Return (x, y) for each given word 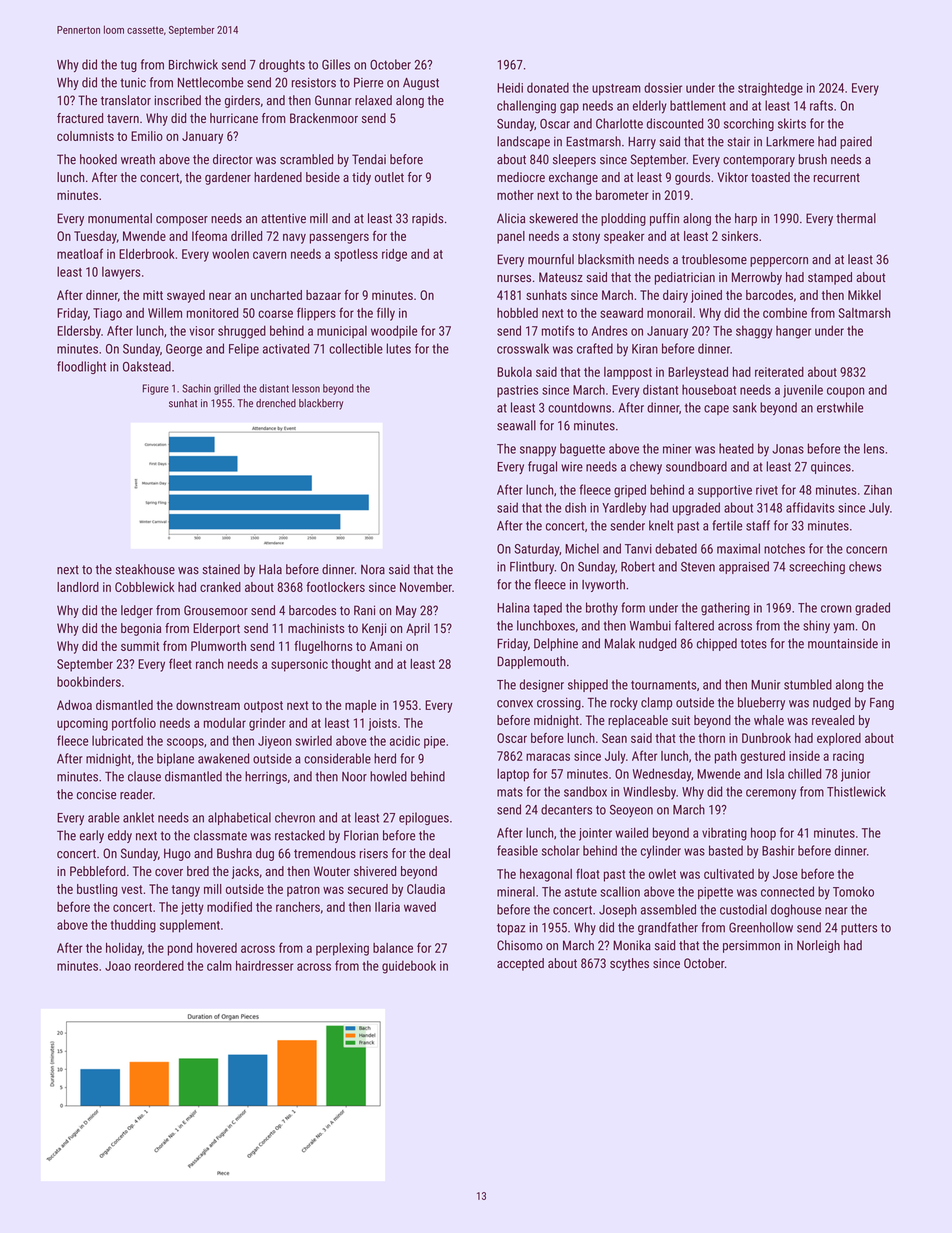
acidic (405, 740)
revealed (833, 720)
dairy (675, 296)
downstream (208, 705)
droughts (282, 65)
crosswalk (523, 348)
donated (548, 87)
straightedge (770, 89)
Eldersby (79, 332)
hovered (217, 948)
